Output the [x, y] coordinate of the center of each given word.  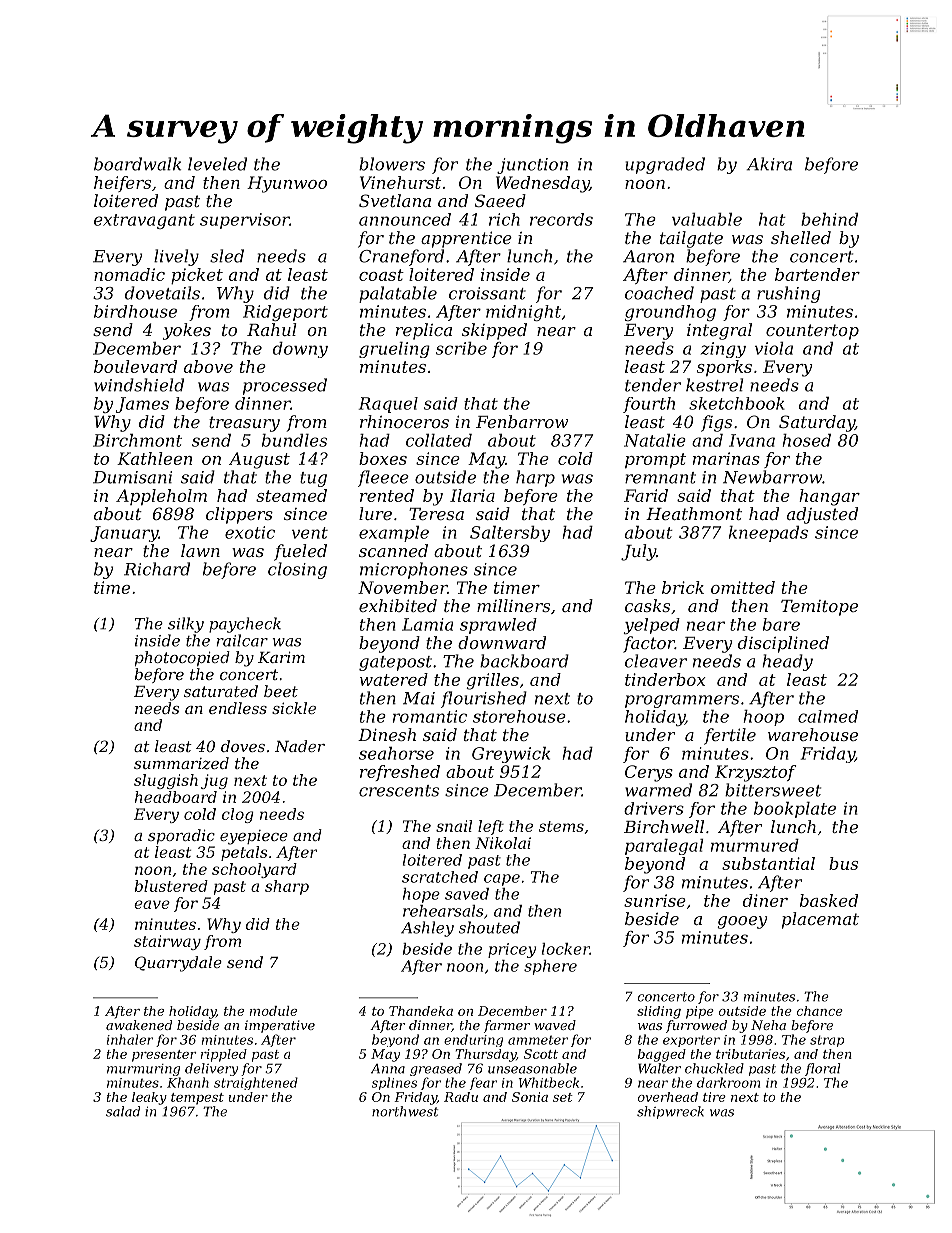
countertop [812, 332]
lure [375, 513]
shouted [489, 927]
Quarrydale [178, 964]
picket [197, 276]
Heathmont [694, 513]
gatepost [395, 663]
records [561, 219]
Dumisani [132, 477]
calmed [828, 716]
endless [238, 708]
